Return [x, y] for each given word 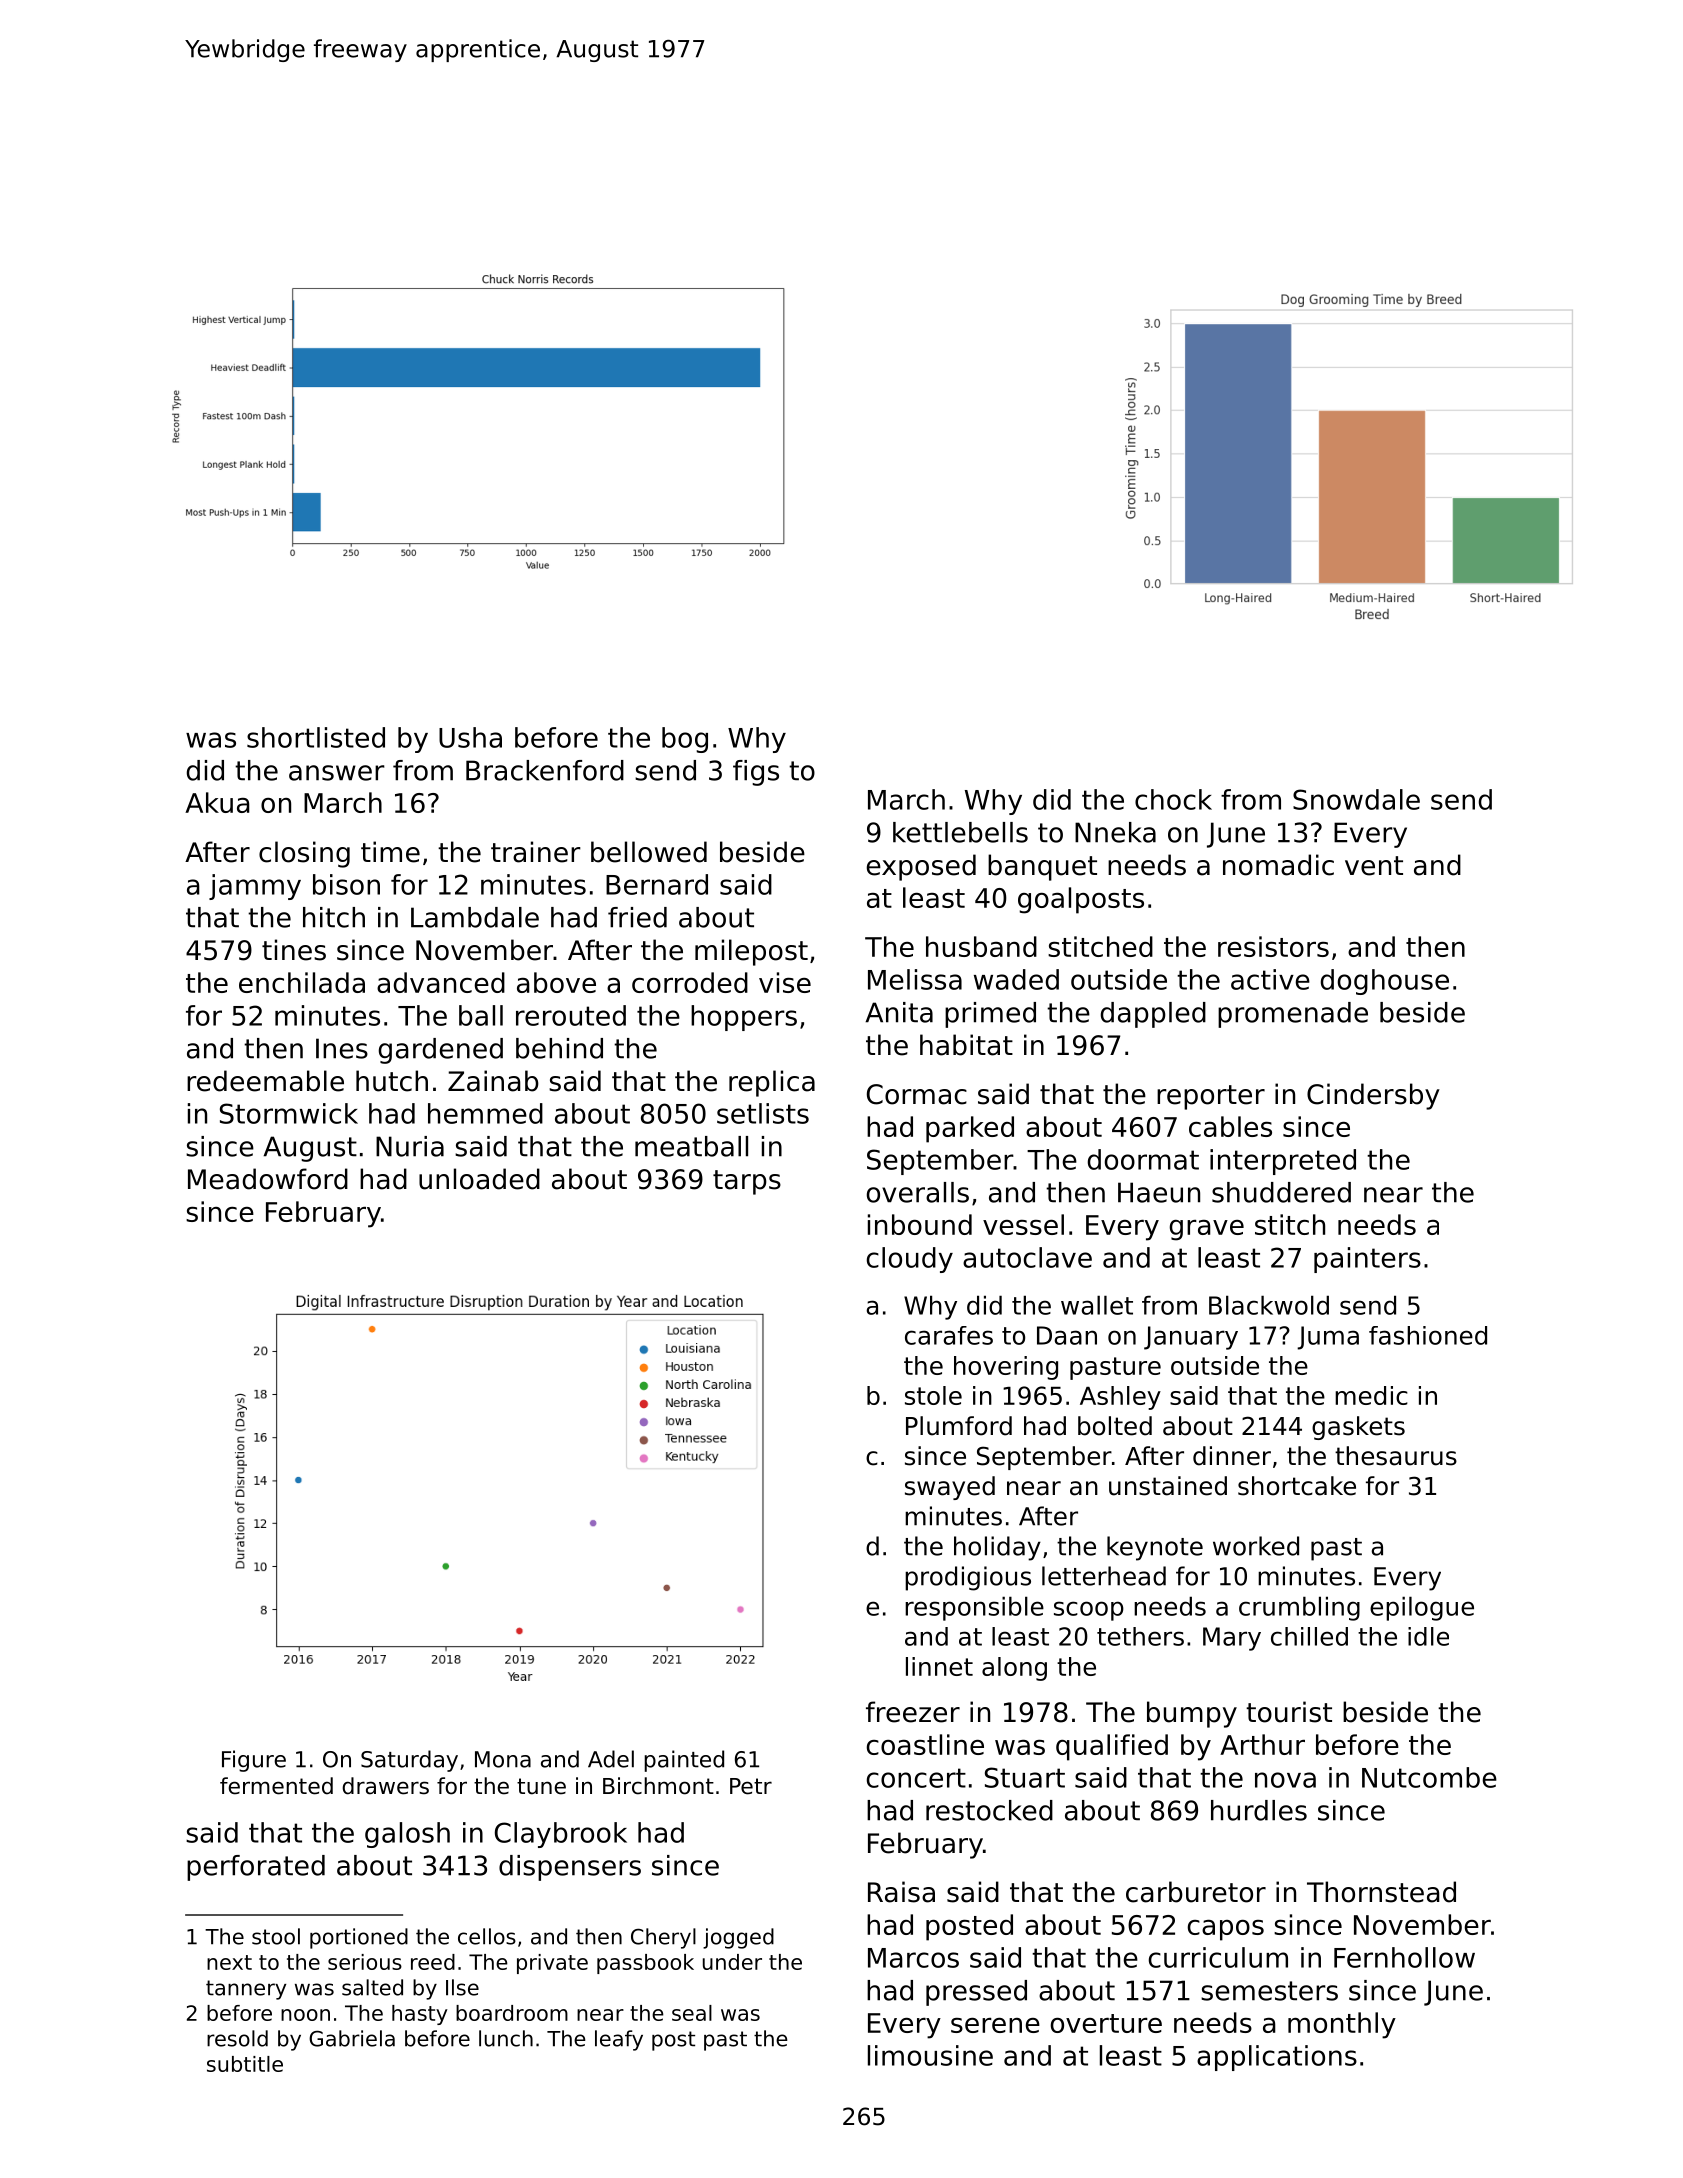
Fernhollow [1404, 1957]
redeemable [265, 1081]
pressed [976, 1993]
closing [304, 854]
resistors [1273, 946]
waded [1016, 979]
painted [684, 1761]
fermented [276, 1786]
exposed [921, 867]
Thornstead [1381, 1892]
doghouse [1385, 982]
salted [372, 1987]
